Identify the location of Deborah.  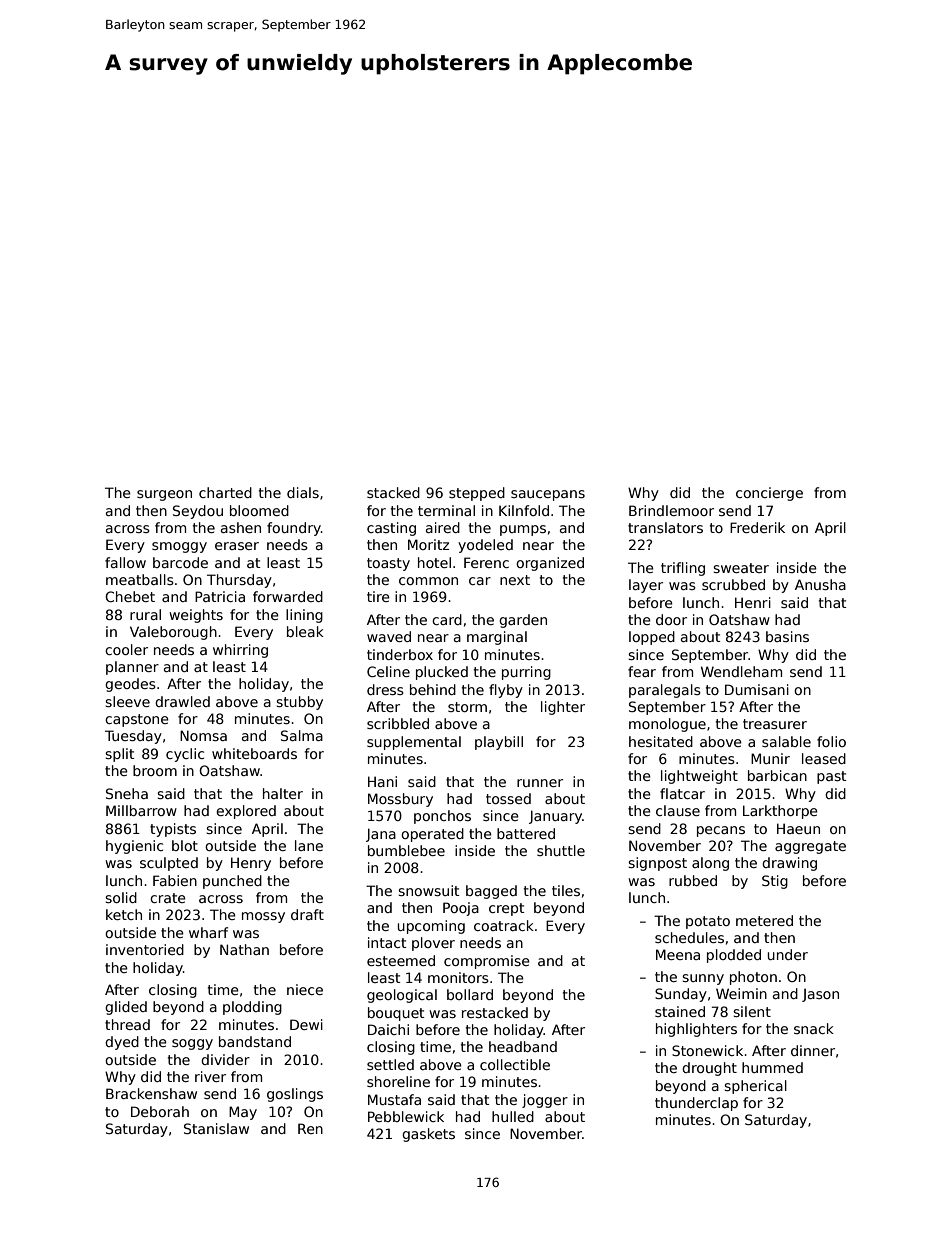
(160, 1111).
